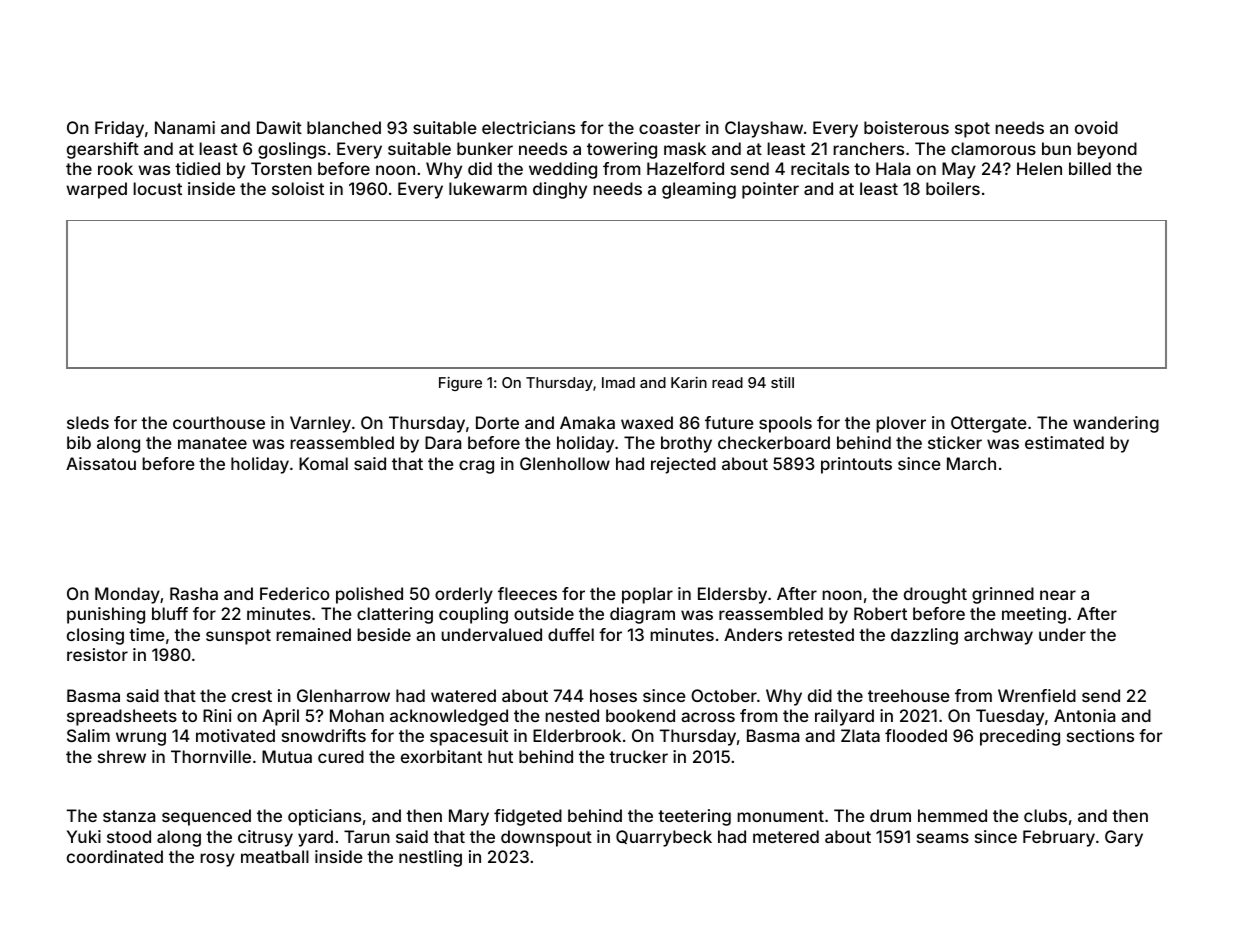  I want to click on Imad, so click(618, 382).
